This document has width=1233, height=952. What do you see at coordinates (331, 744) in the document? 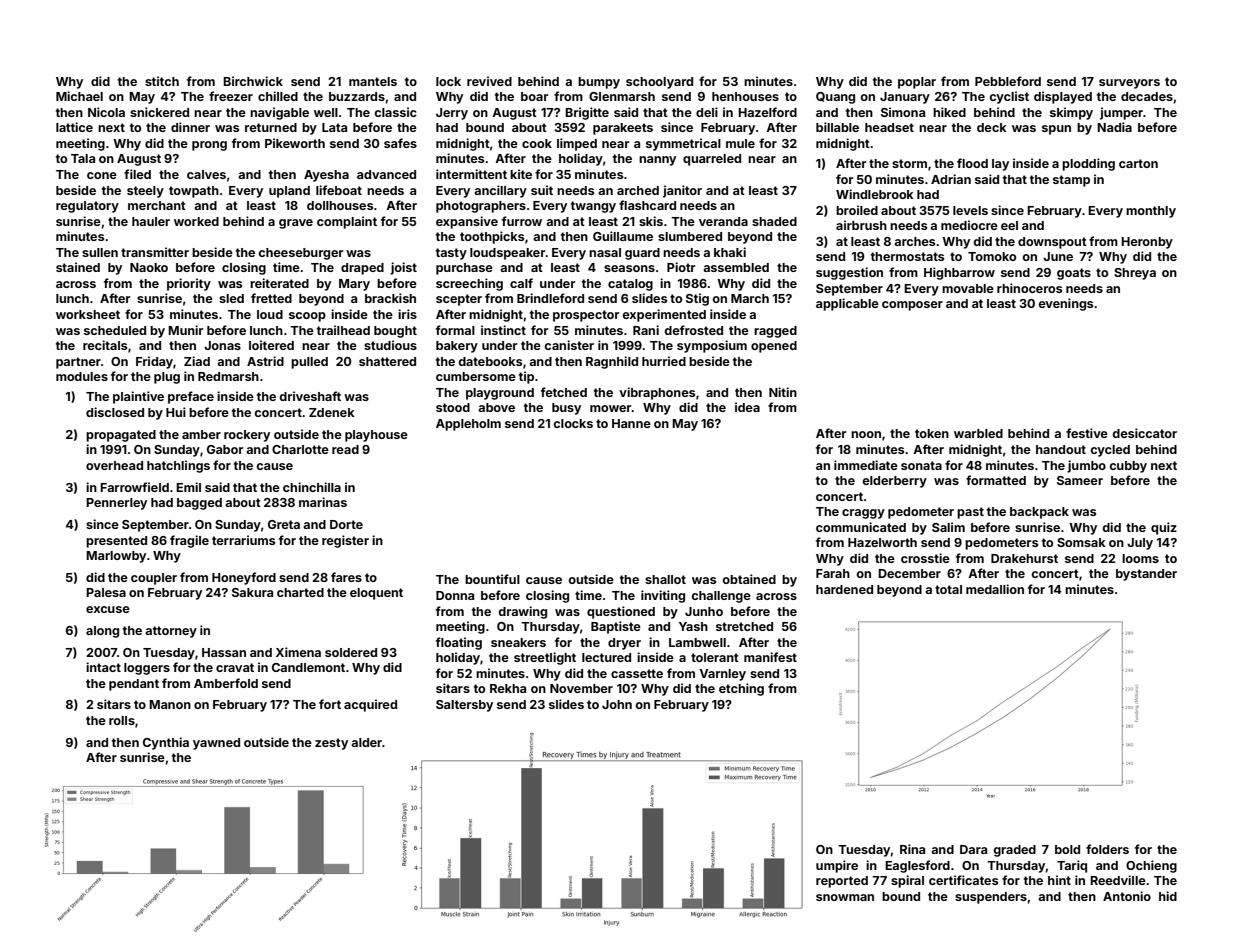
I see `zesty` at bounding box center [331, 744].
